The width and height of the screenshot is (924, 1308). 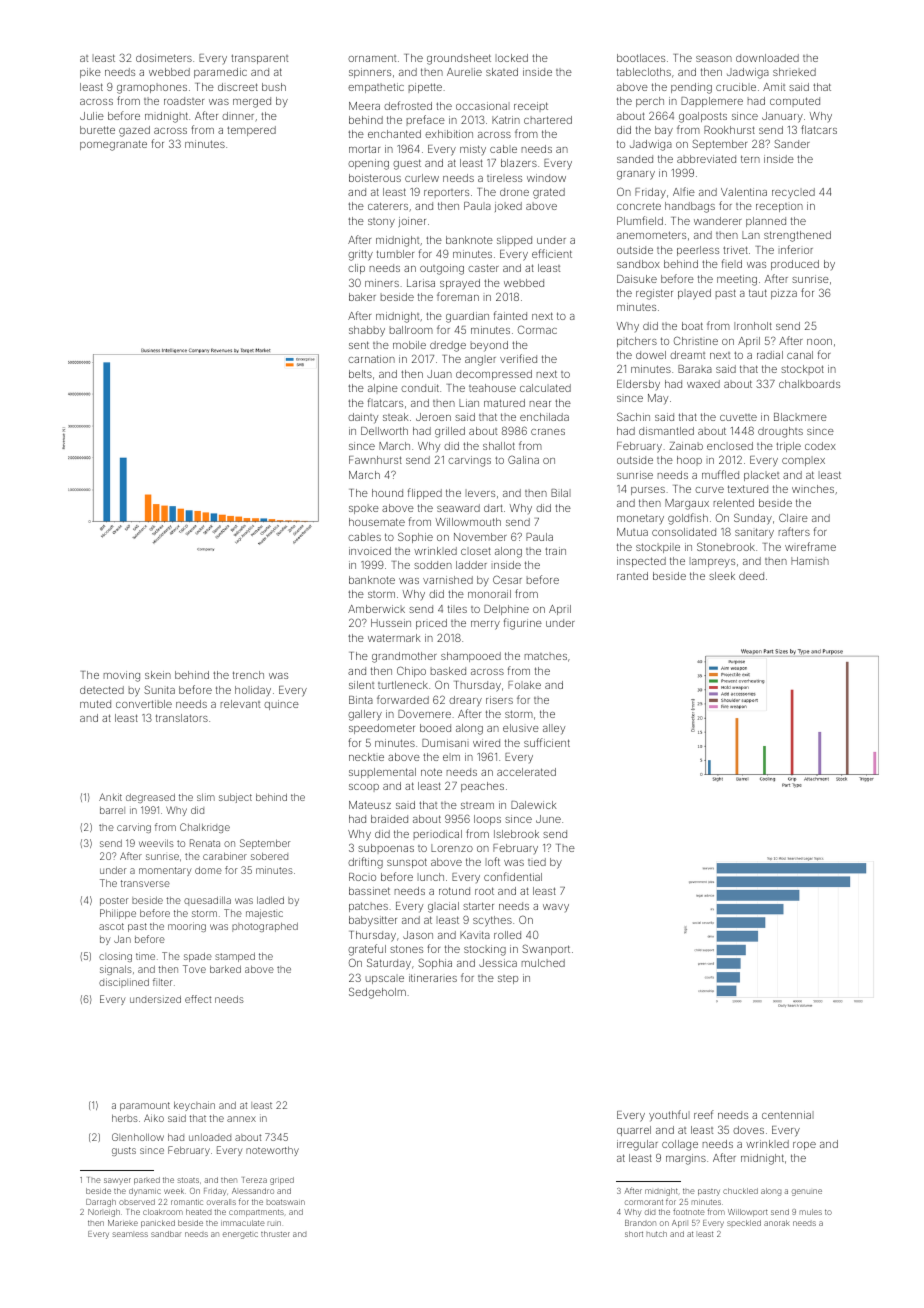 What do you see at coordinates (425, 88) in the screenshot?
I see `pipette` at bounding box center [425, 88].
